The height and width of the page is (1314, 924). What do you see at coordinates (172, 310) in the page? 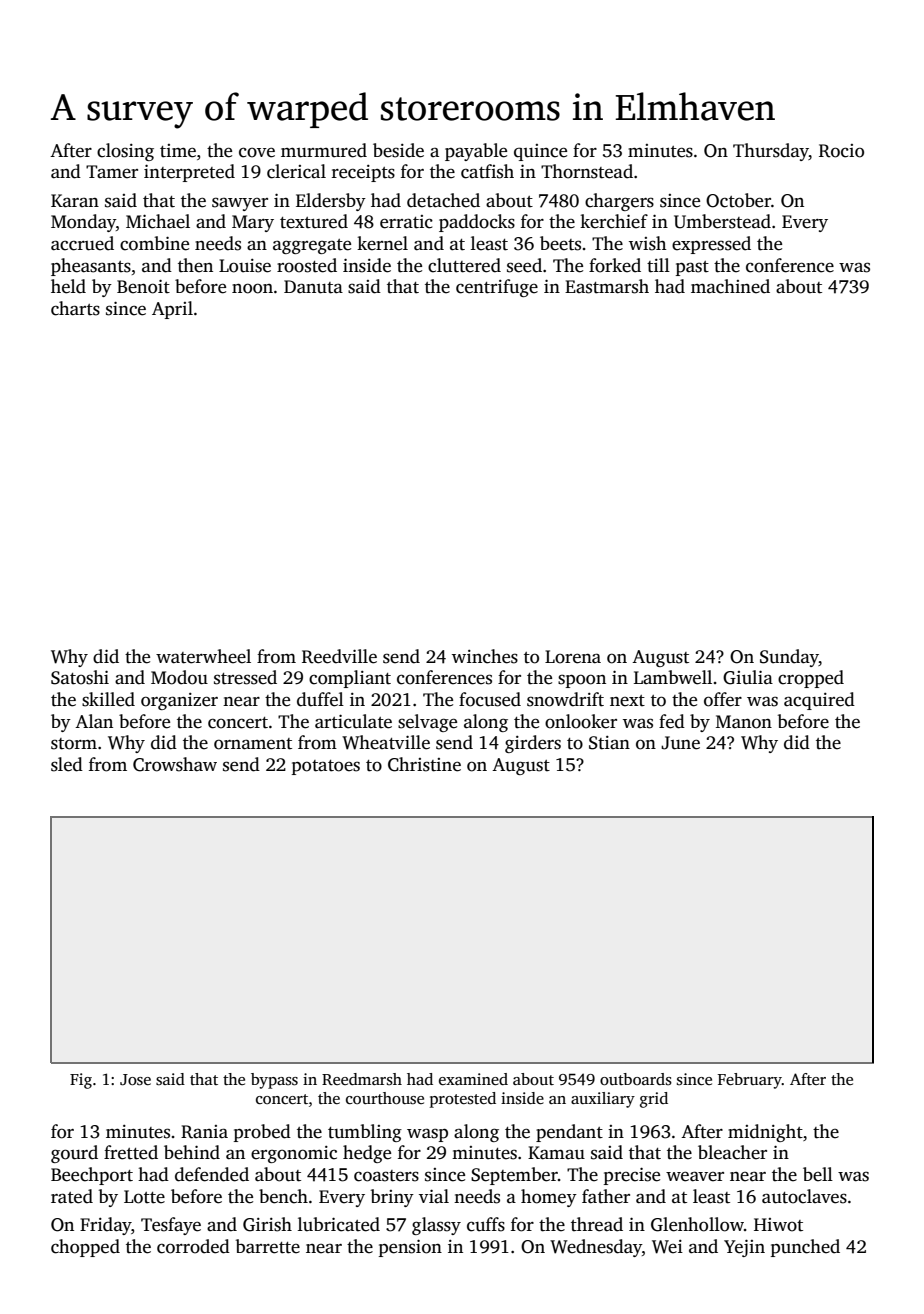
I see `April` at bounding box center [172, 310].
